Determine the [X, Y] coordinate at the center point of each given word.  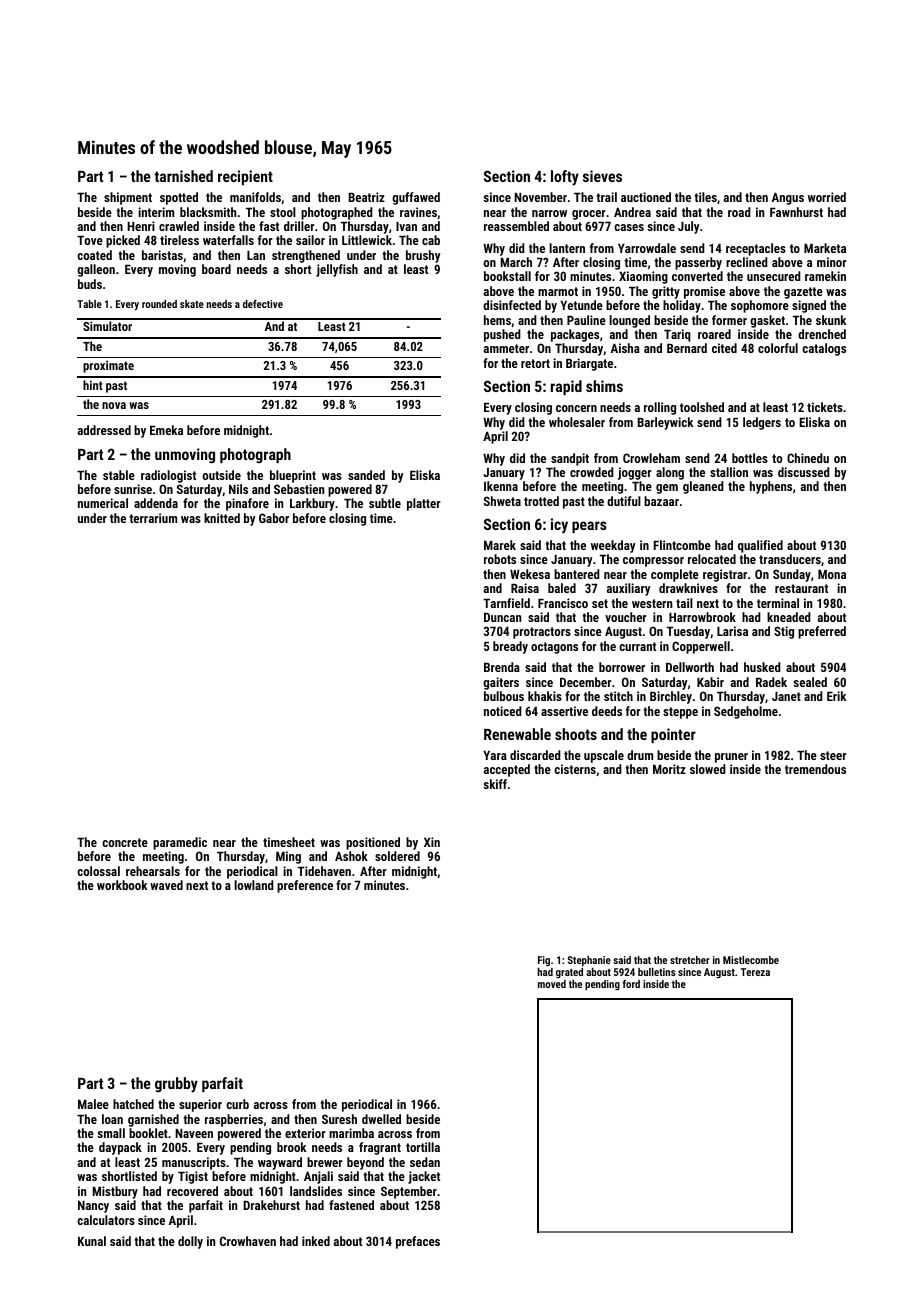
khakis [545, 696]
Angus [788, 199]
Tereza [755, 972]
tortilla [423, 1147]
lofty [565, 178]
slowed [708, 769]
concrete [125, 842]
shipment [128, 198]
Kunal [92, 1241]
